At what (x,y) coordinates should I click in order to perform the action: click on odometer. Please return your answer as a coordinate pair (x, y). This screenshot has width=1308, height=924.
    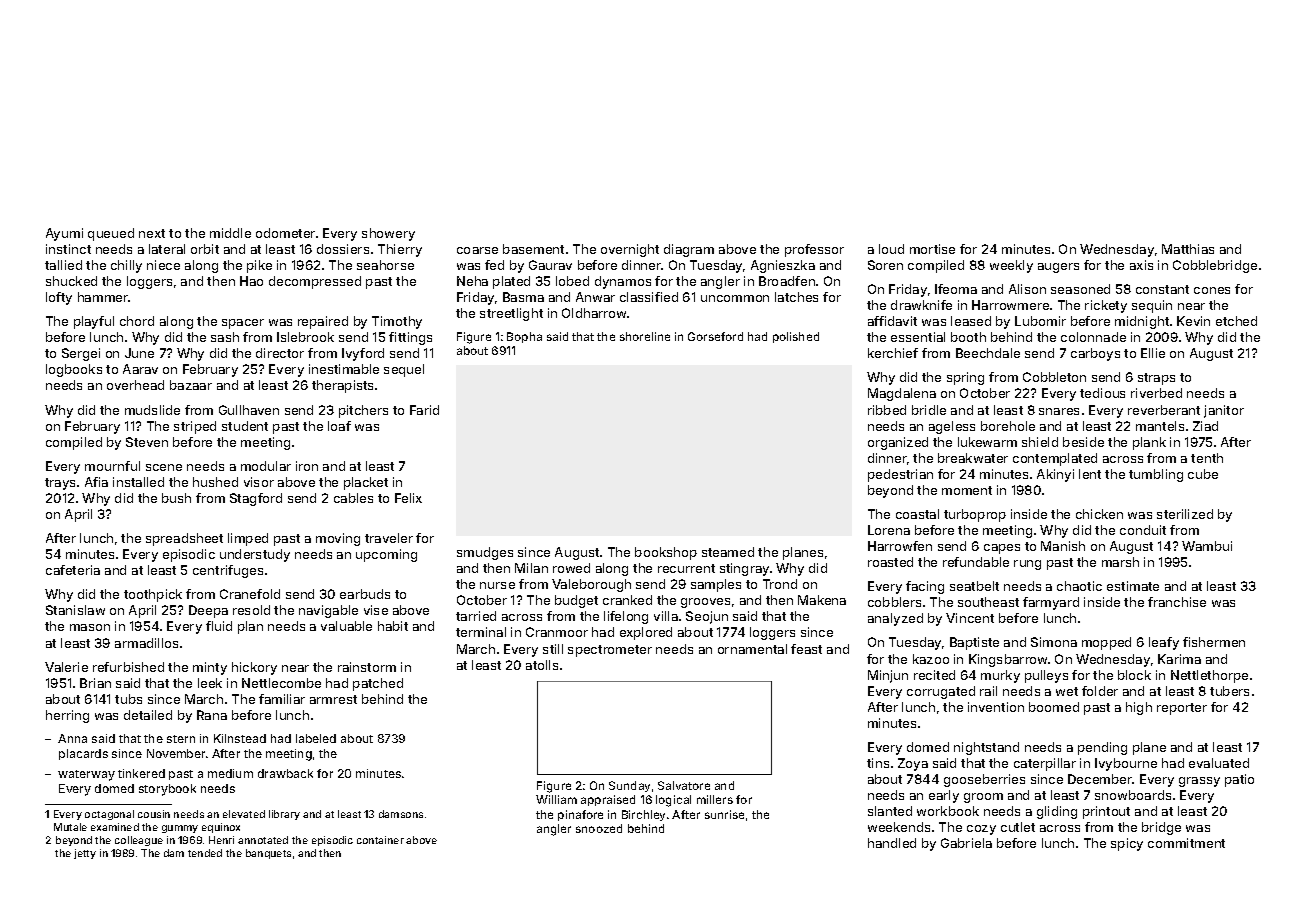
    Looking at the image, I should click on (285, 233).
